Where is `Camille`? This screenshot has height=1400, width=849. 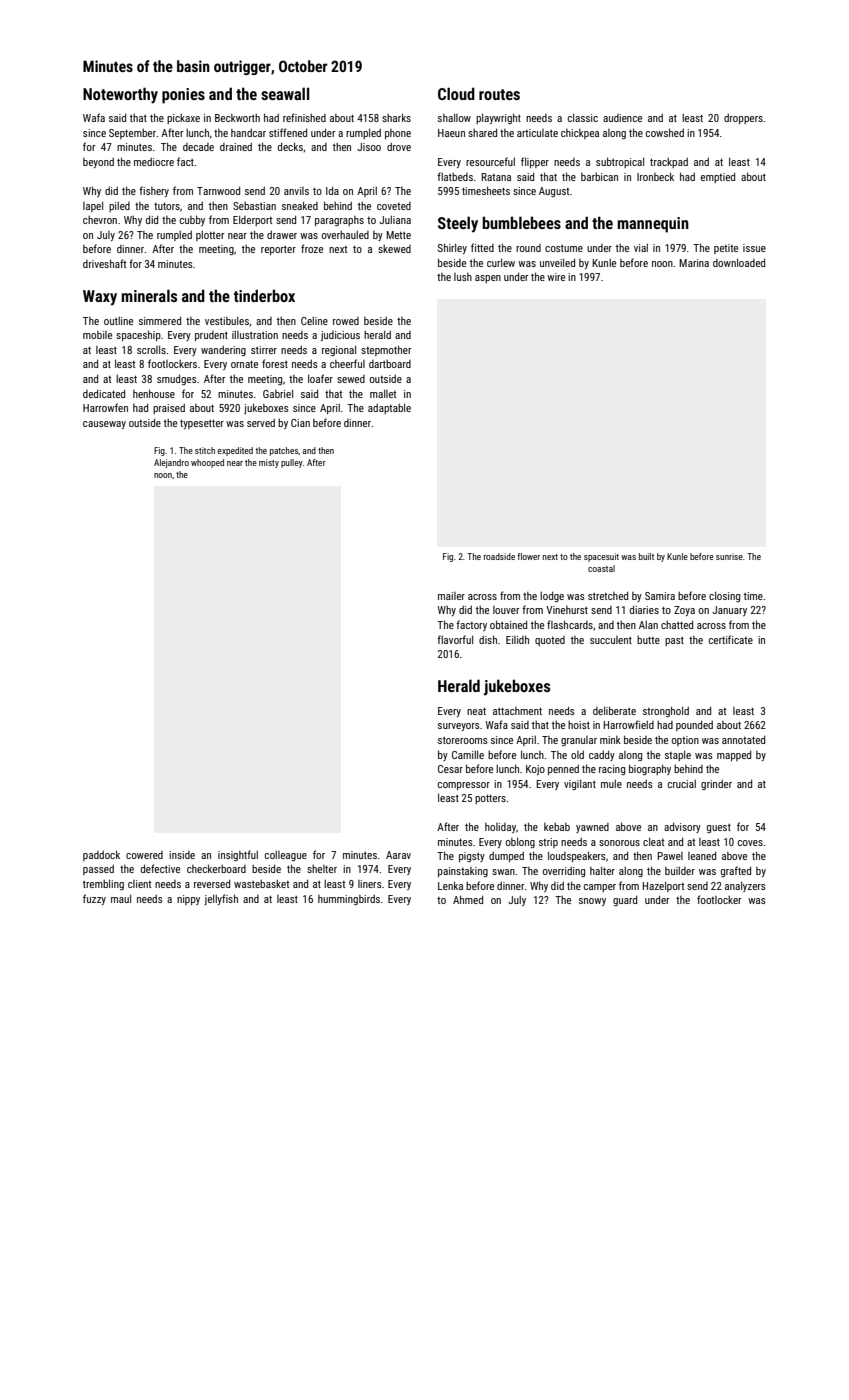
Camille is located at coordinates (468, 754).
